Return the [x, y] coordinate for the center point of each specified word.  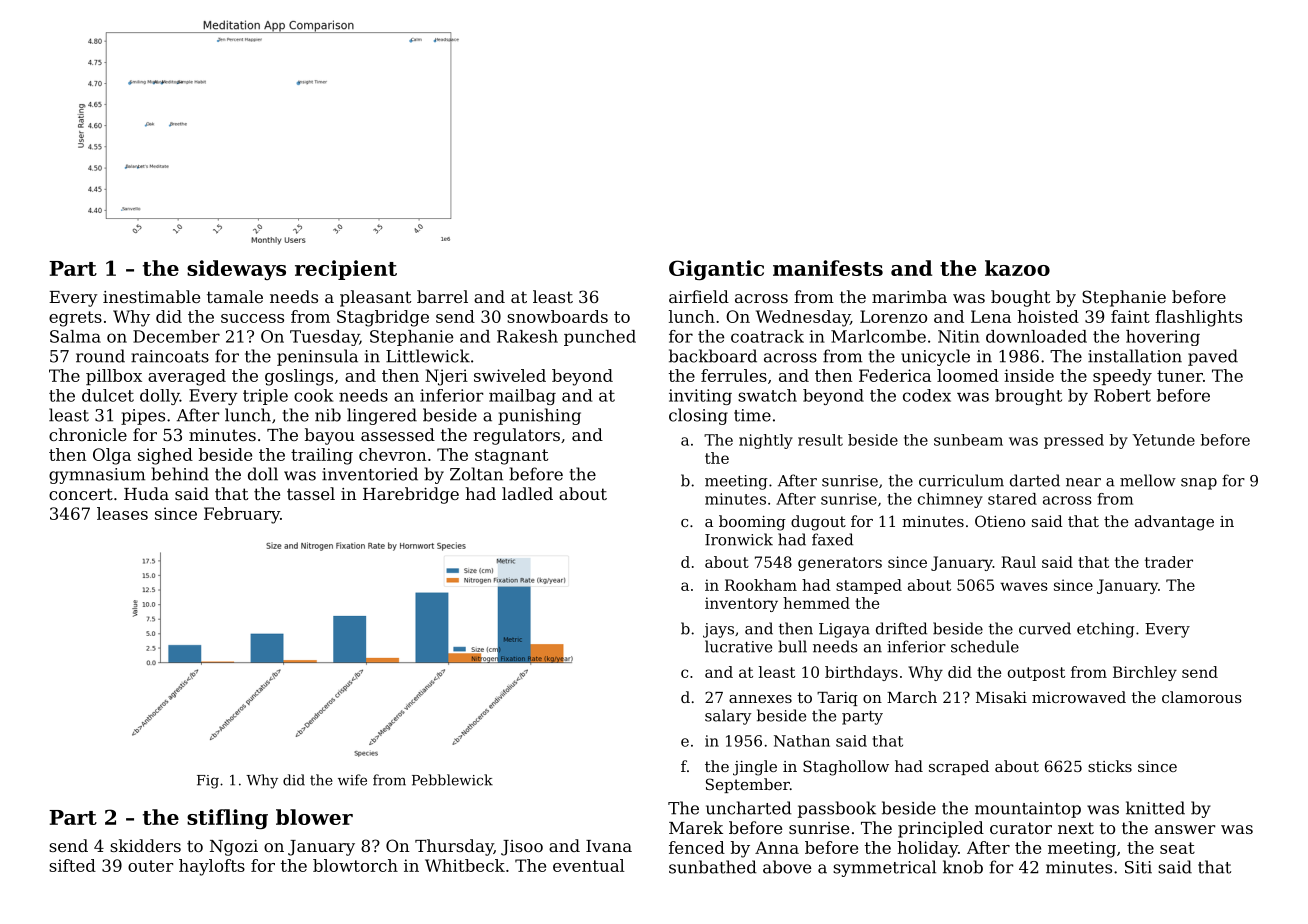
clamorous [1202, 697]
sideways [236, 270]
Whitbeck [465, 865]
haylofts [212, 867]
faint [1130, 316]
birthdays [861, 673]
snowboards [557, 316]
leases [122, 513]
